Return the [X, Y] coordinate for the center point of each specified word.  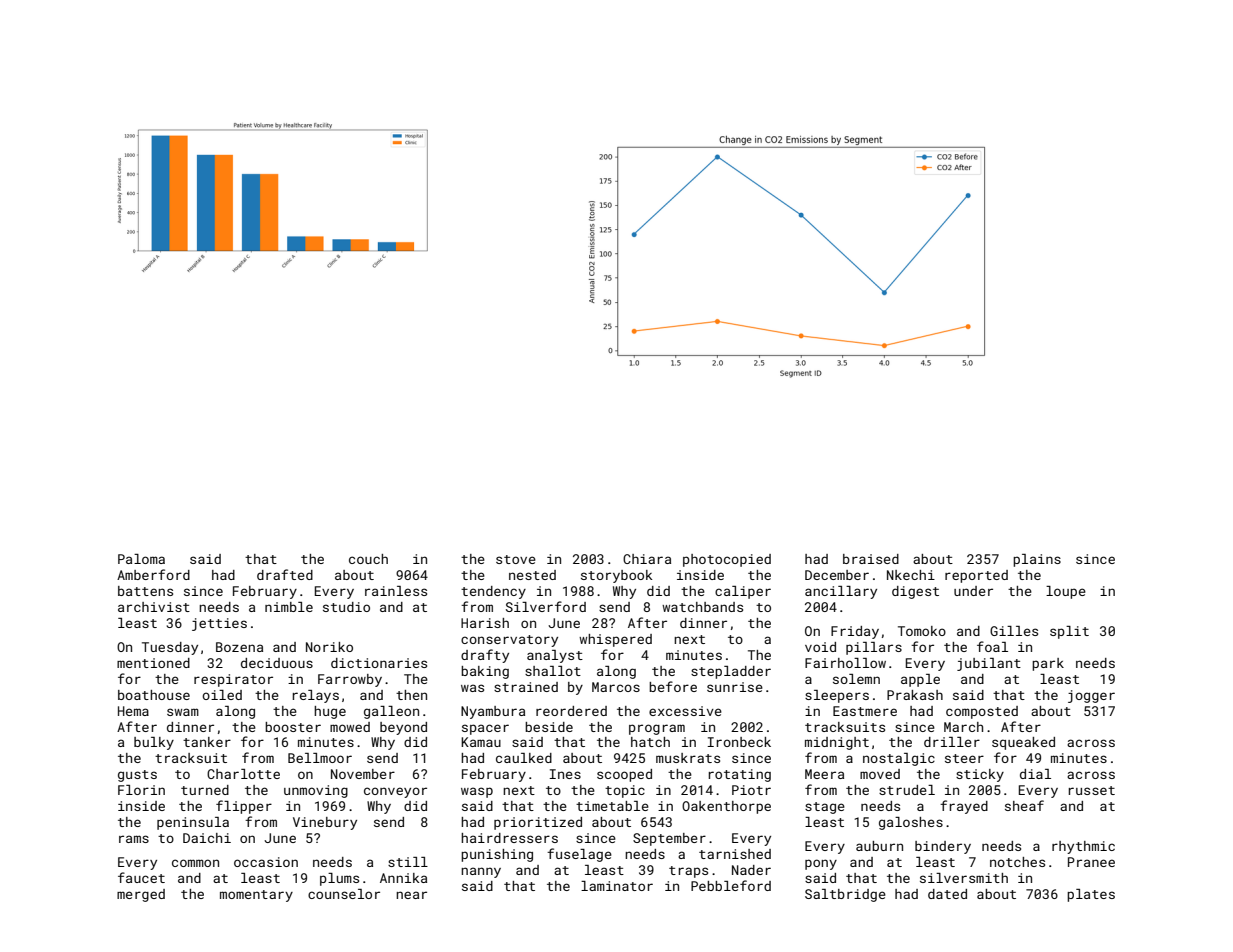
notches [1017, 862]
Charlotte [243, 774]
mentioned [153, 663]
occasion [266, 862]
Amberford [153, 574]
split [1069, 632]
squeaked [1023, 743]
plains [1037, 560]
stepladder [731, 672]
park [1048, 664]
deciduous [277, 663]
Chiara [647, 559]
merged [141, 895]
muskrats [688, 758]
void [820, 647]
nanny [481, 872]
